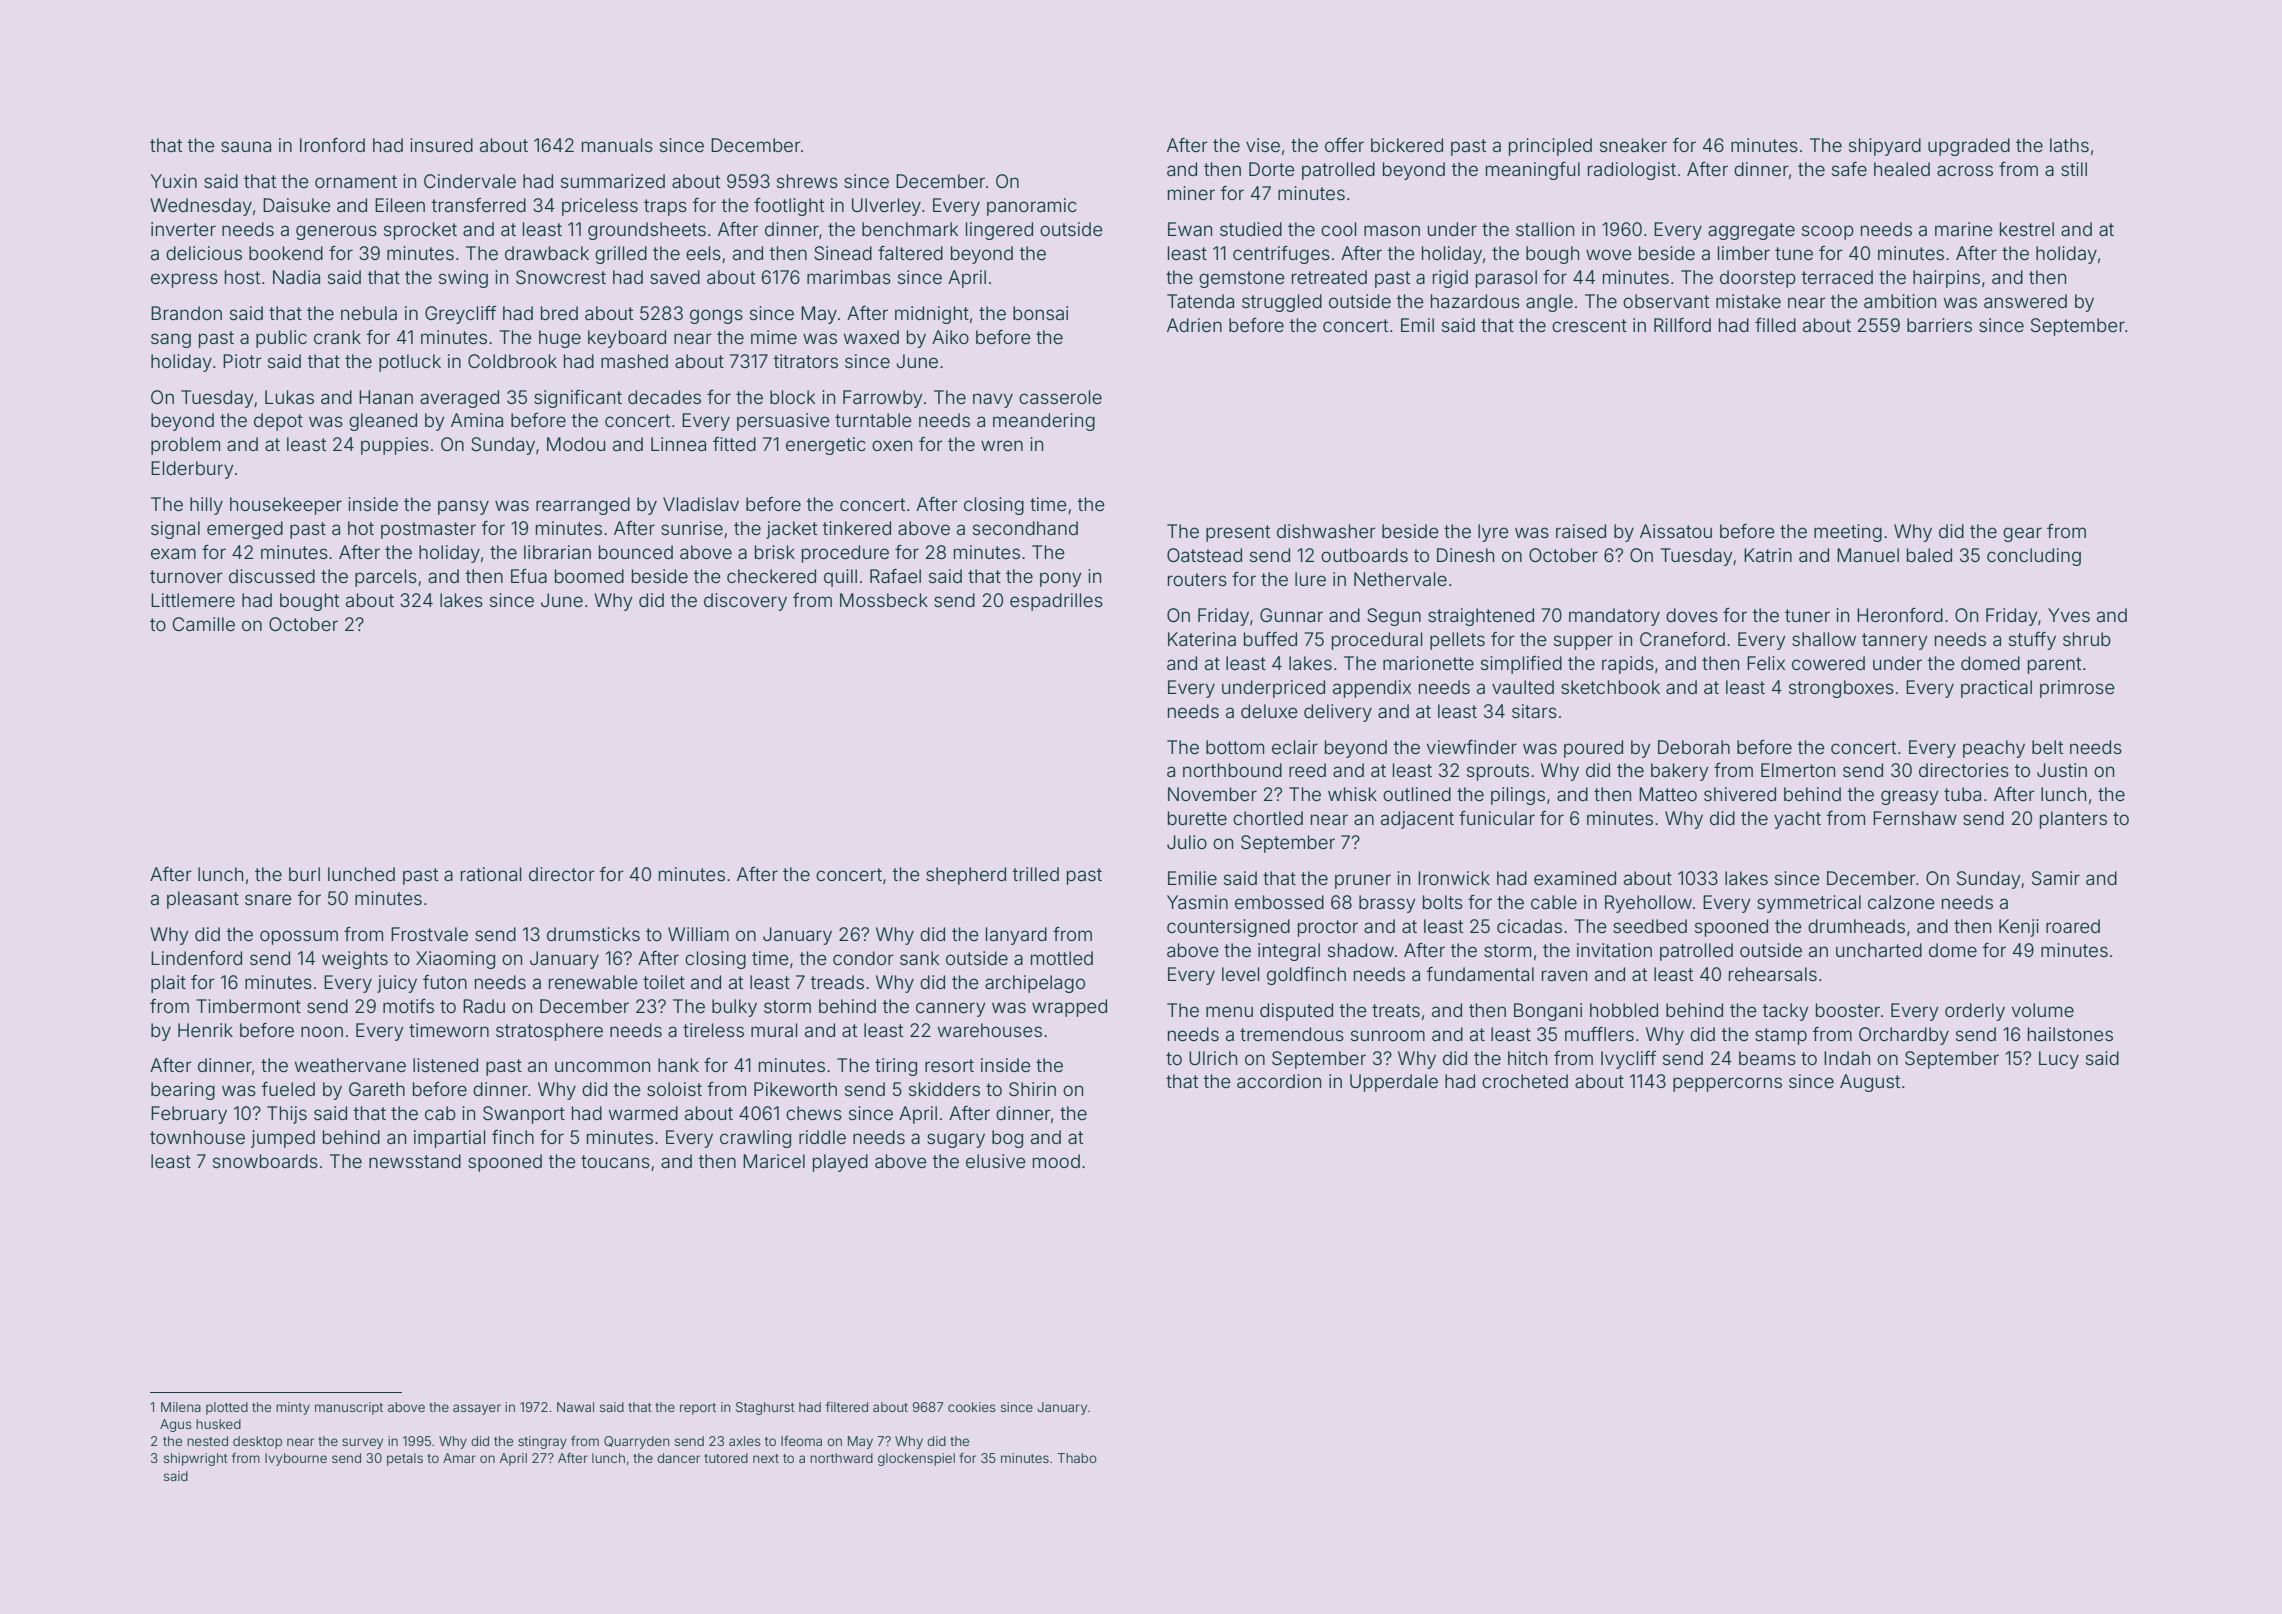 The height and width of the image is (1614, 2282). I want to click on chortled, so click(1268, 818).
